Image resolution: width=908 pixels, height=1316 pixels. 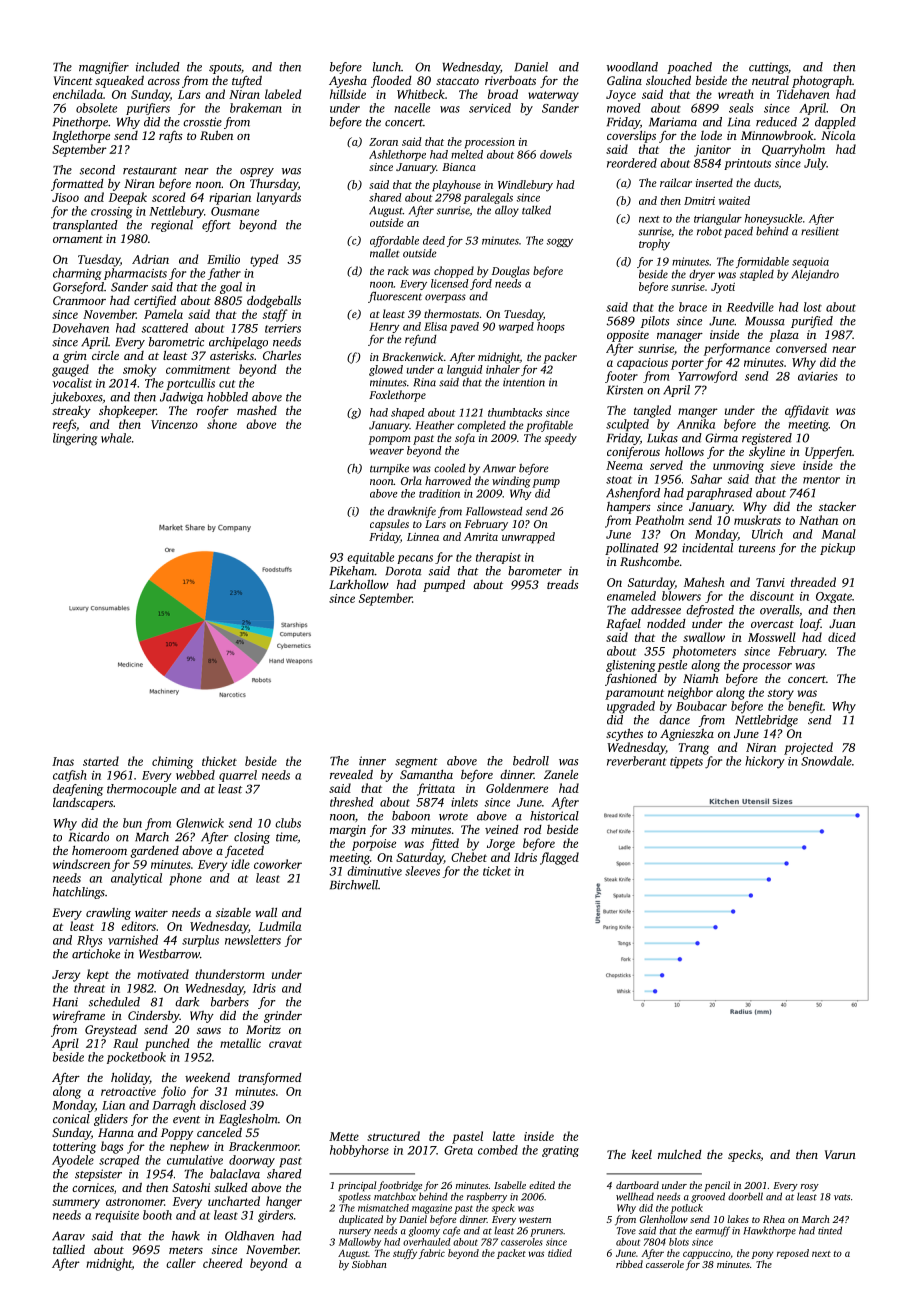 What do you see at coordinates (701, 706) in the page?
I see `Boubacar` at bounding box center [701, 706].
